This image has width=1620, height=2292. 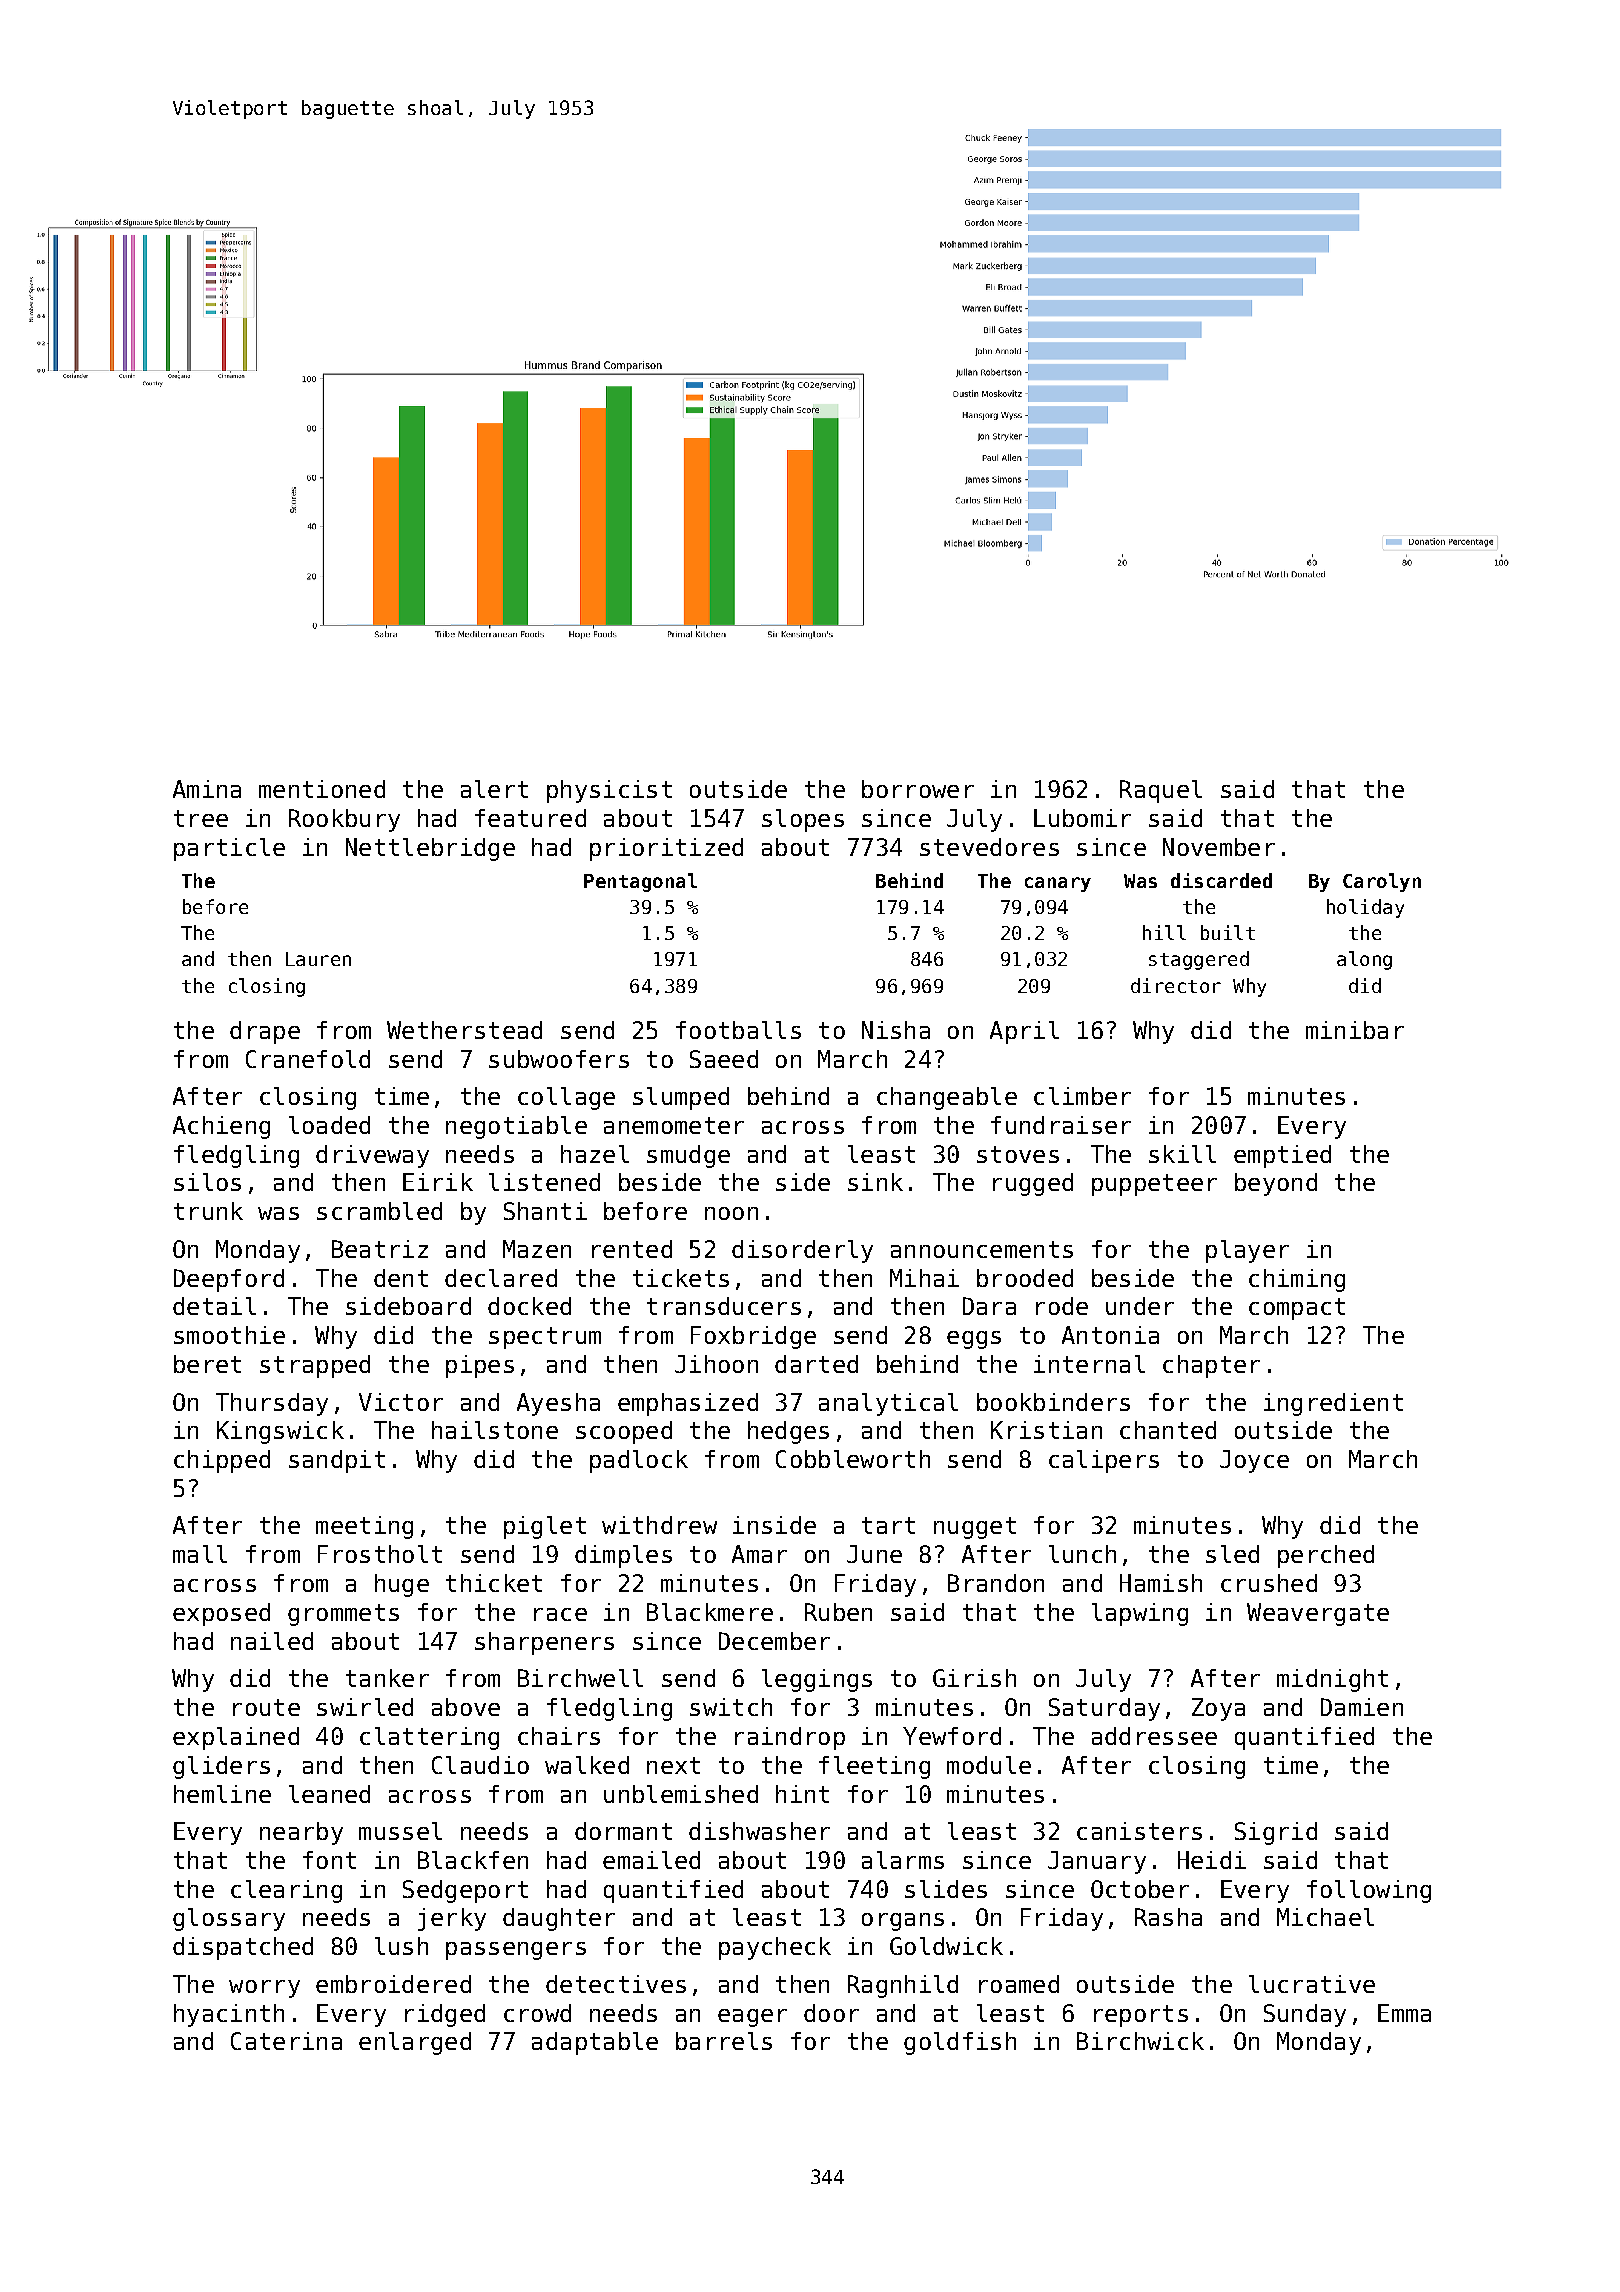 What do you see at coordinates (724, 2041) in the image?
I see `barrels` at bounding box center [724, 2041].
